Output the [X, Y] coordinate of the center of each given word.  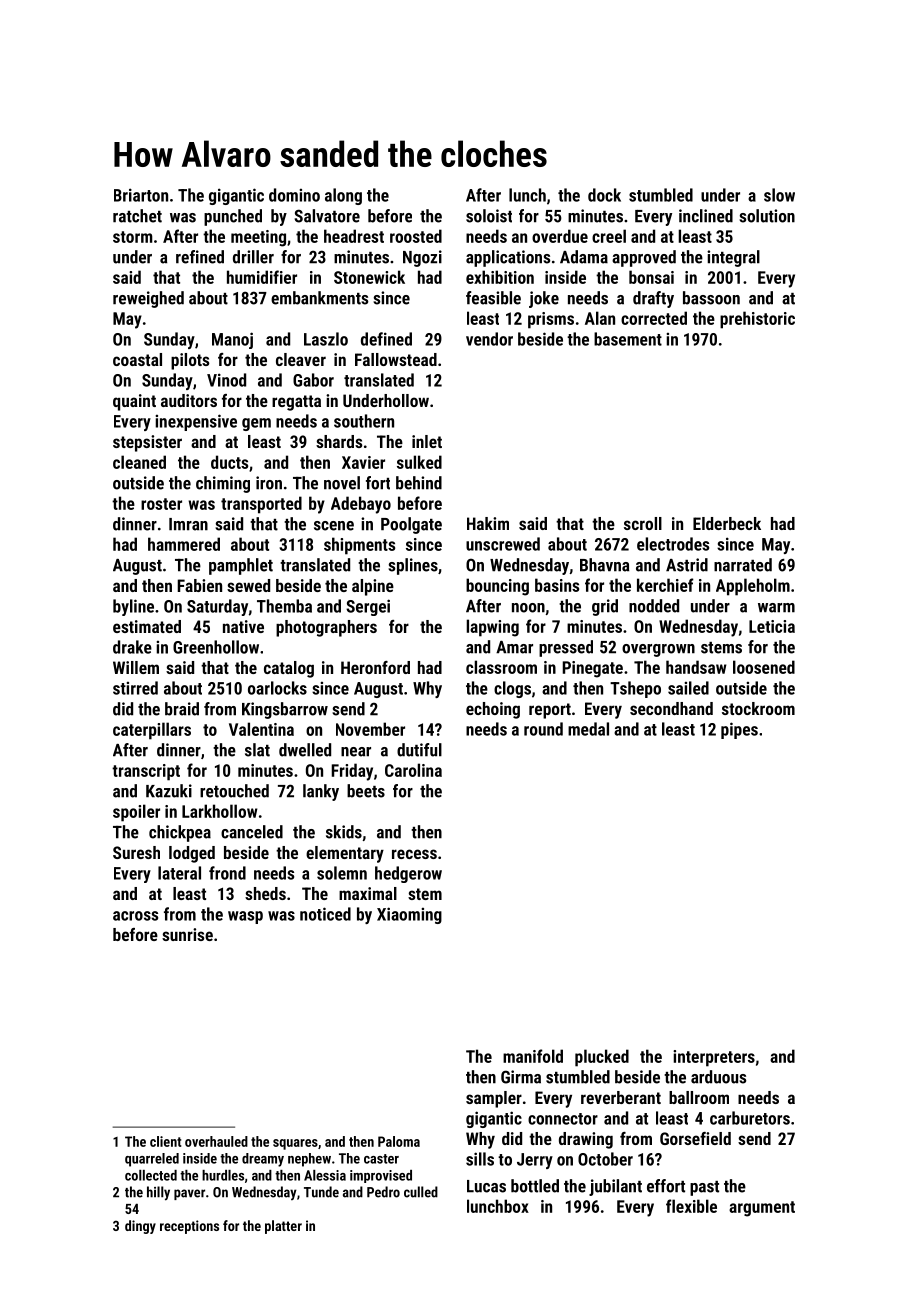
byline [133, 607]
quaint [134, 402]
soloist [489, 216]
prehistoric [757, 320]
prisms [551, 320]
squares [295, 1144]
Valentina [261, 729]
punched [233, 217]
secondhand [671, 708]
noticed [325, 914]
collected [151, 1175]
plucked [602, 1058]
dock [604, 195]
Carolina [413, 770]
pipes [739, 730]
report [550, 711]
